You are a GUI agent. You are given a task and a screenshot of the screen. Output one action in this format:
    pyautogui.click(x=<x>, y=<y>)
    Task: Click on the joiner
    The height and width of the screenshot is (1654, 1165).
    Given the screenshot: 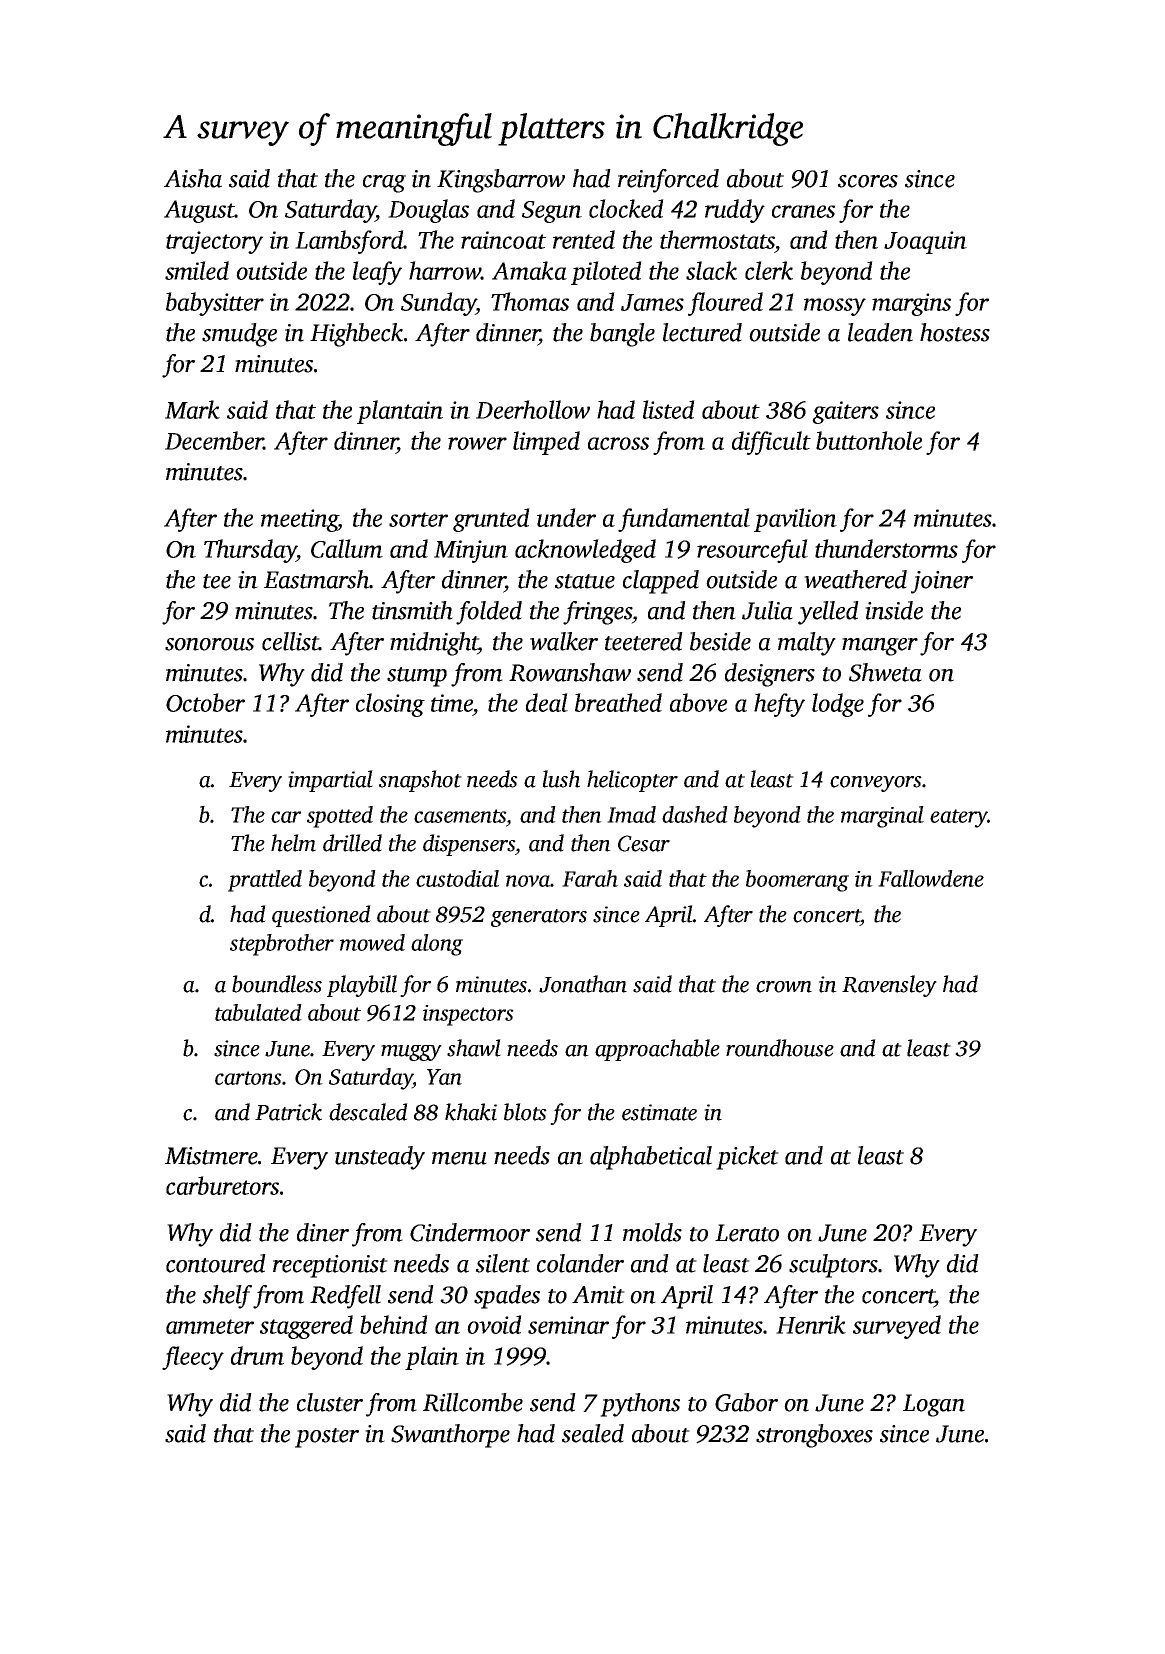 What is the action you would take?
    pyautogui.click(x=942, y=582)
